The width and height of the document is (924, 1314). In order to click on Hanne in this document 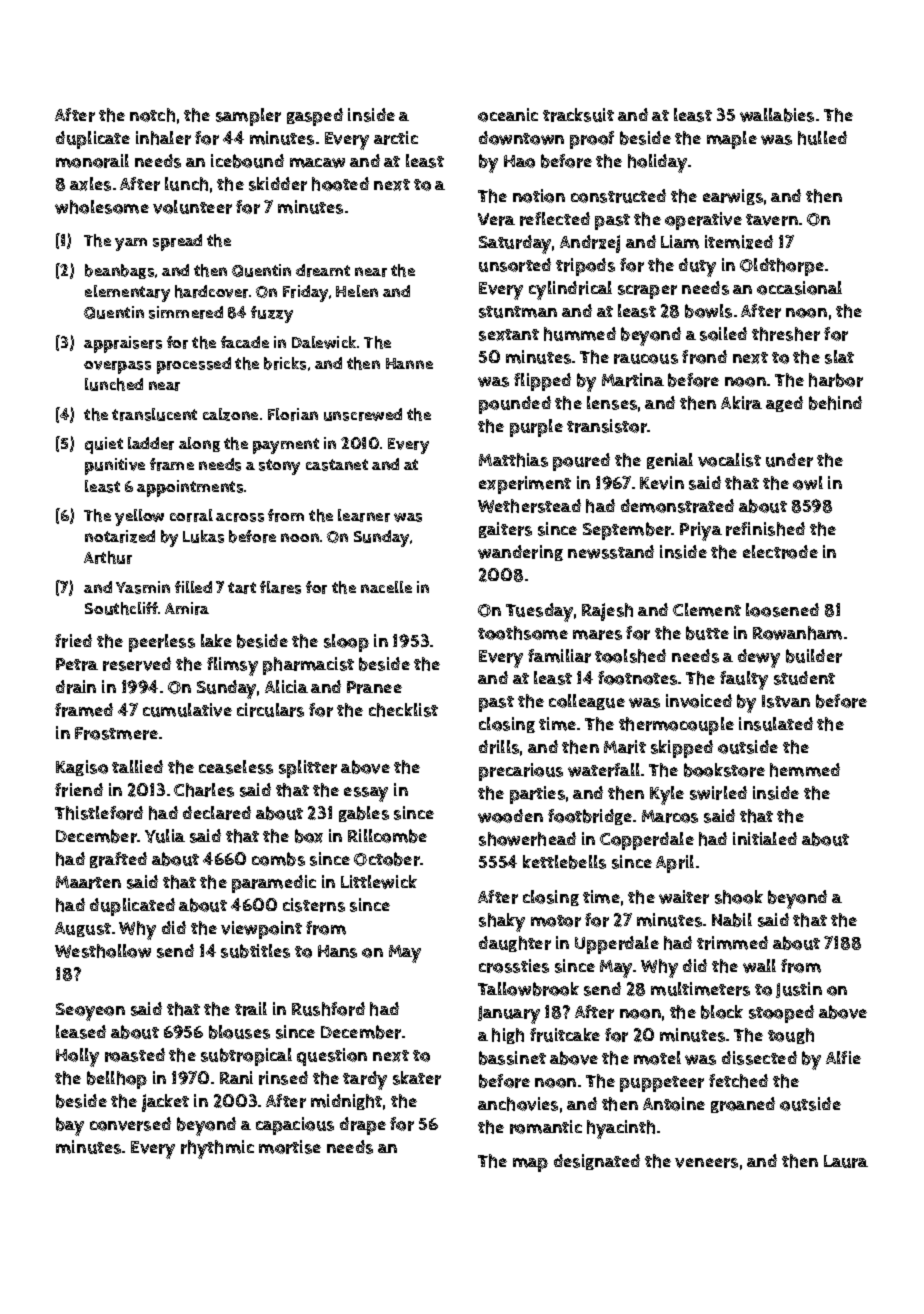, I will do `click(409, 363)`.
